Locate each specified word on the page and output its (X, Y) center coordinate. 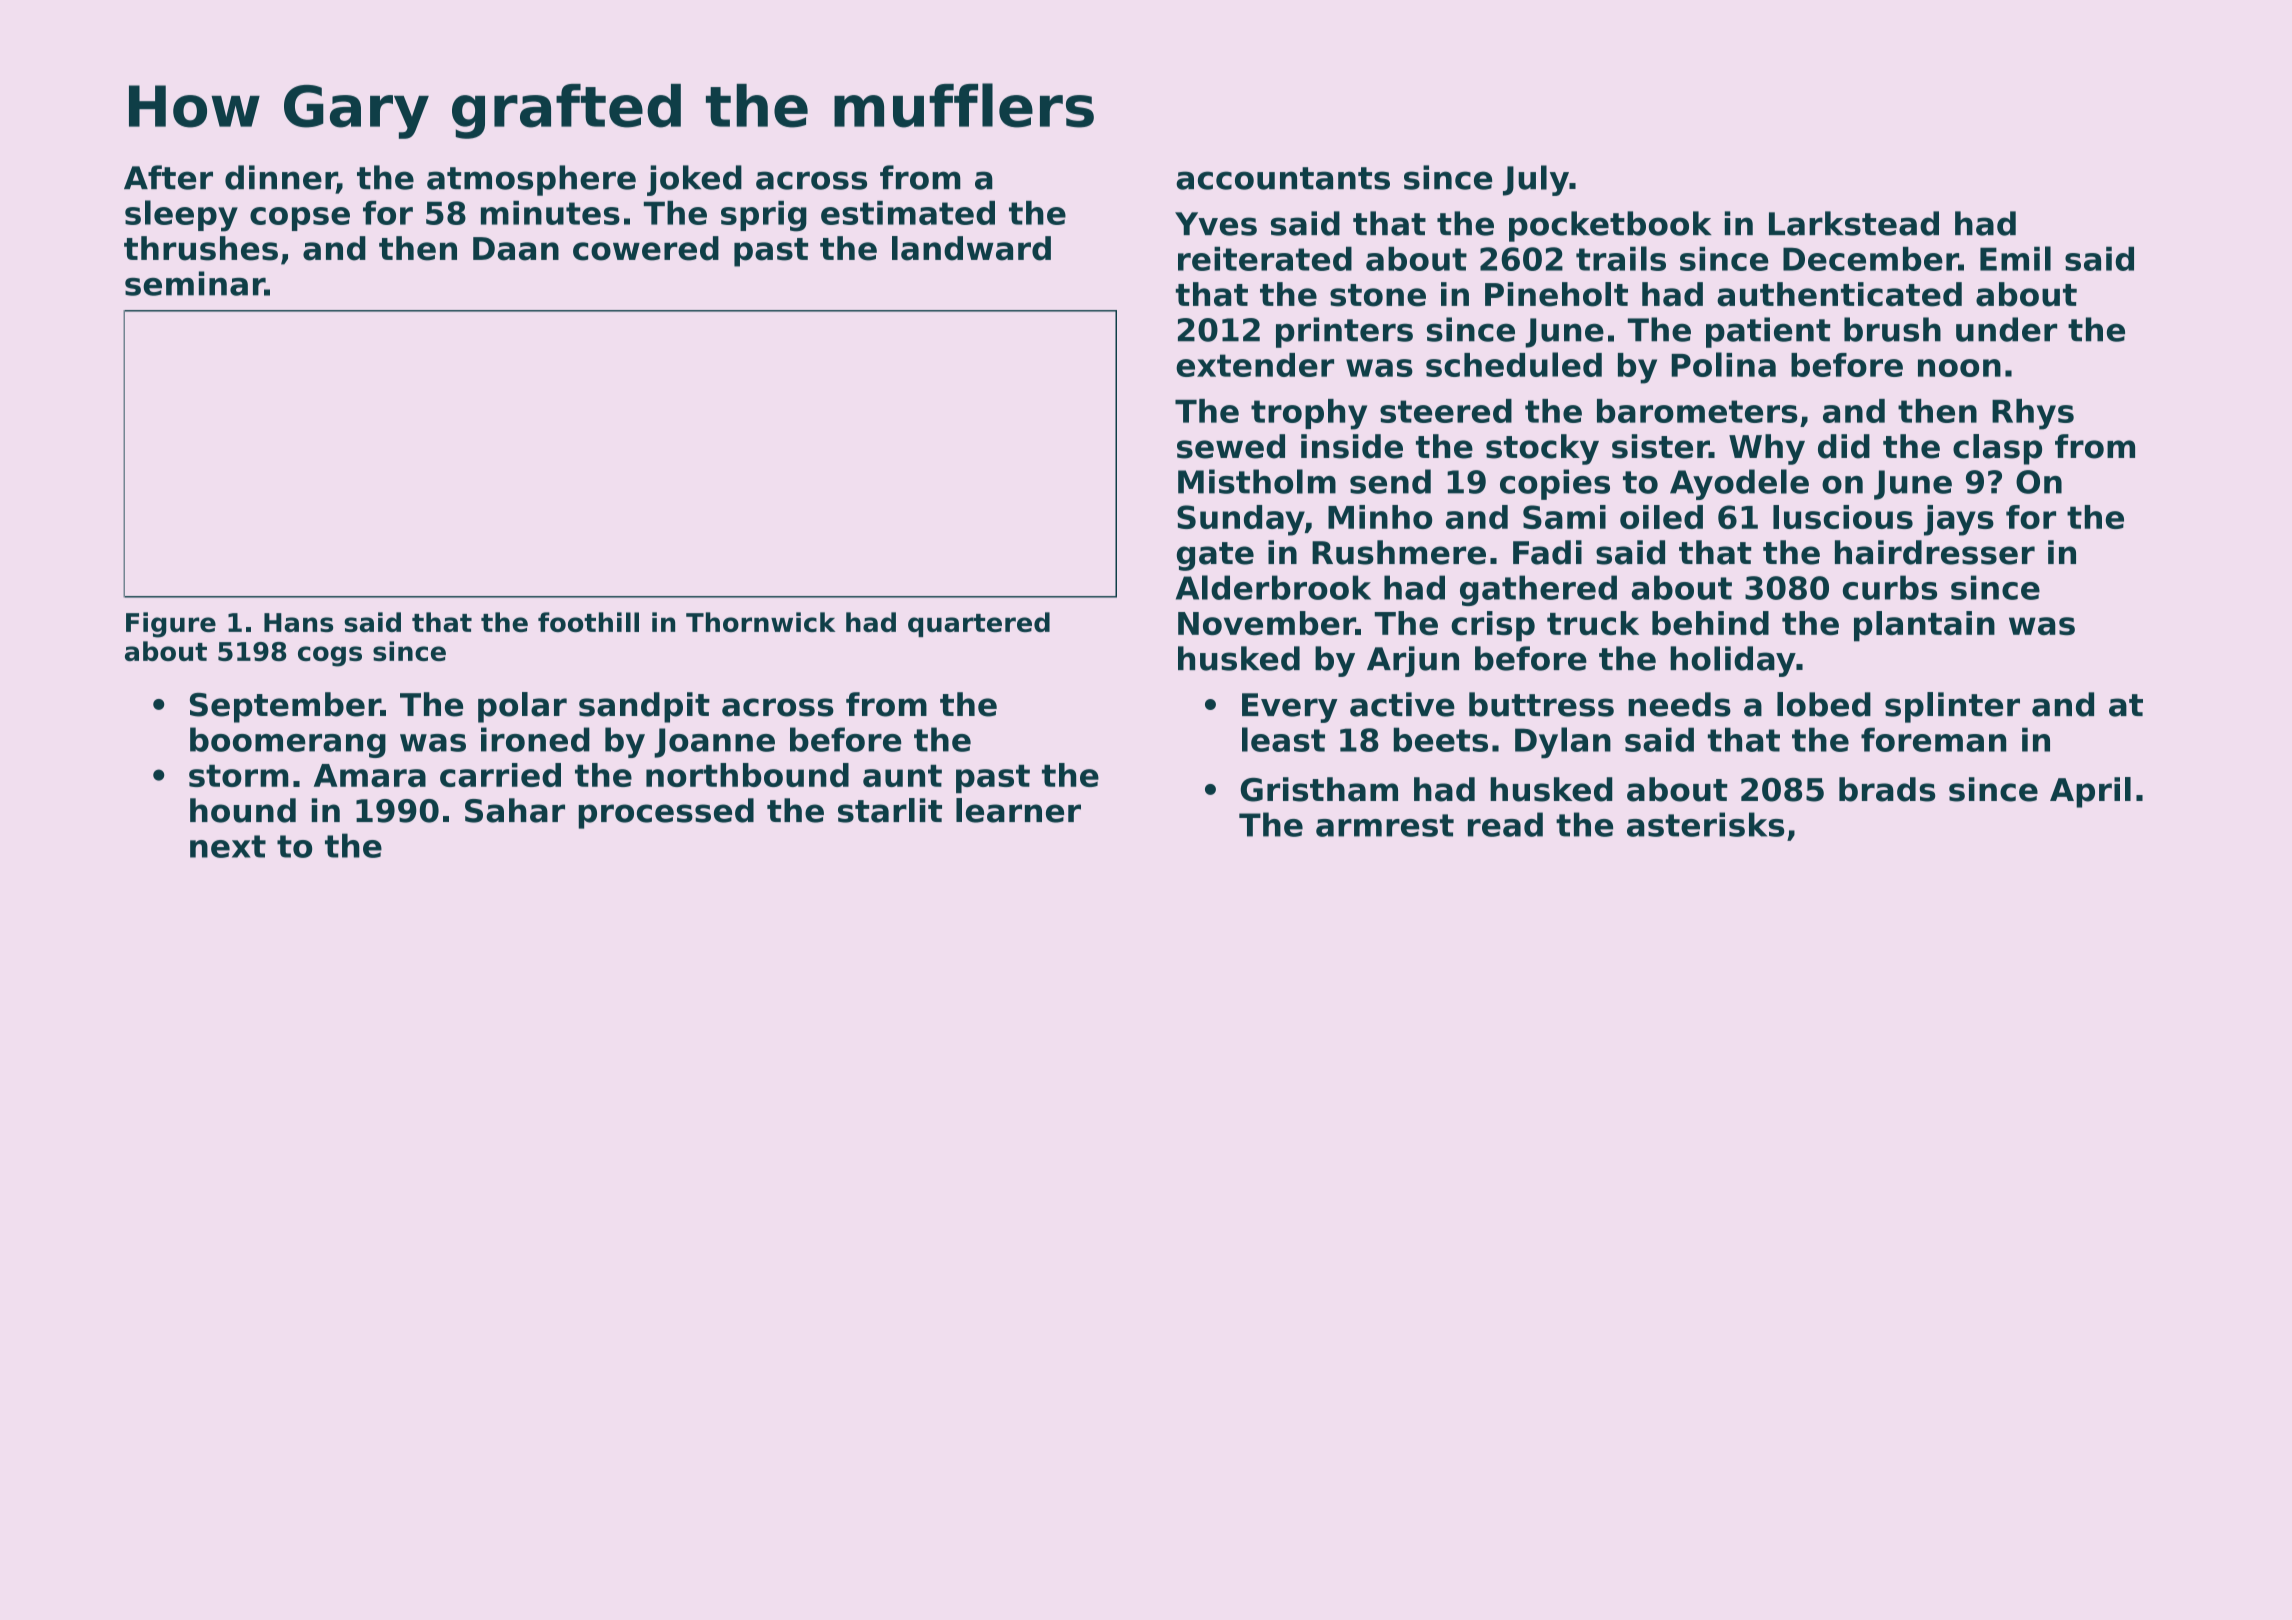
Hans (298, 622)
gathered (1538, 590)
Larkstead (1854, 223)
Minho (1380, 517)
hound (243, 810)
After (168, 177)
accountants (1283, 178)
